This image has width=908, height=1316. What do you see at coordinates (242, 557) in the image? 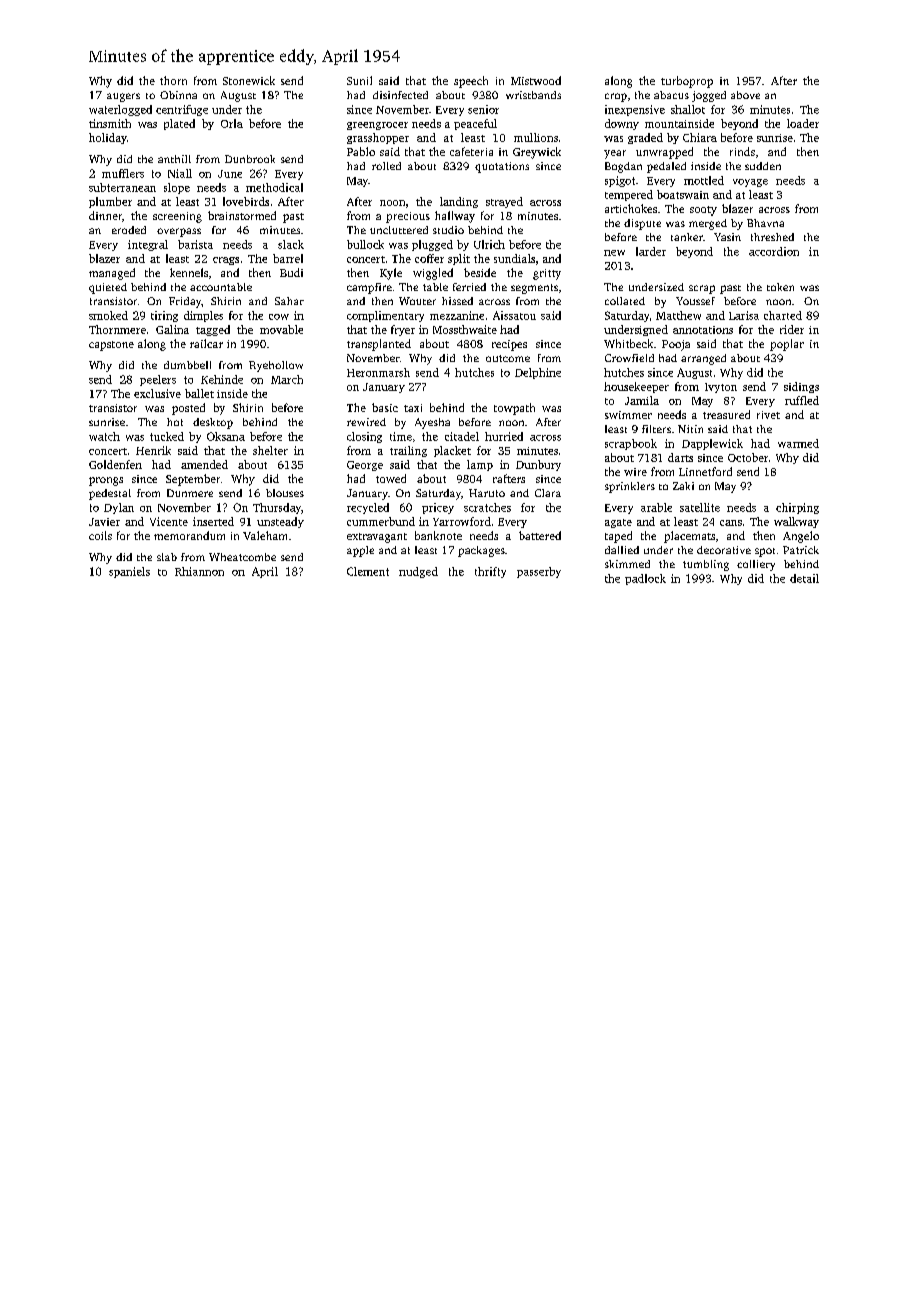
I see `Wheatcombe` at bounding box center [242, 557].
